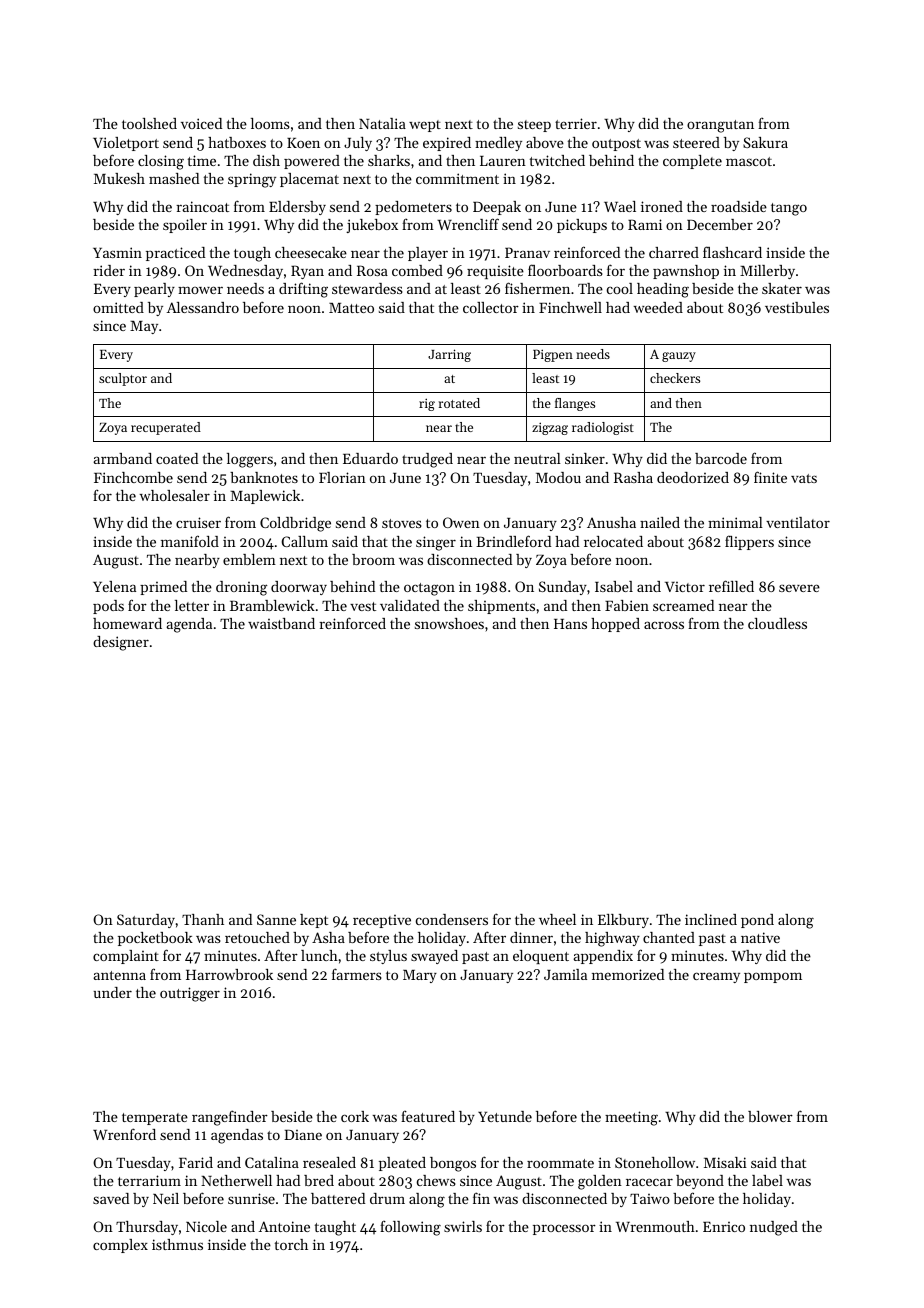 Image resolution: width=924 pixels, height=1308 pixels. I want to click on broom, so click(373, 559).
